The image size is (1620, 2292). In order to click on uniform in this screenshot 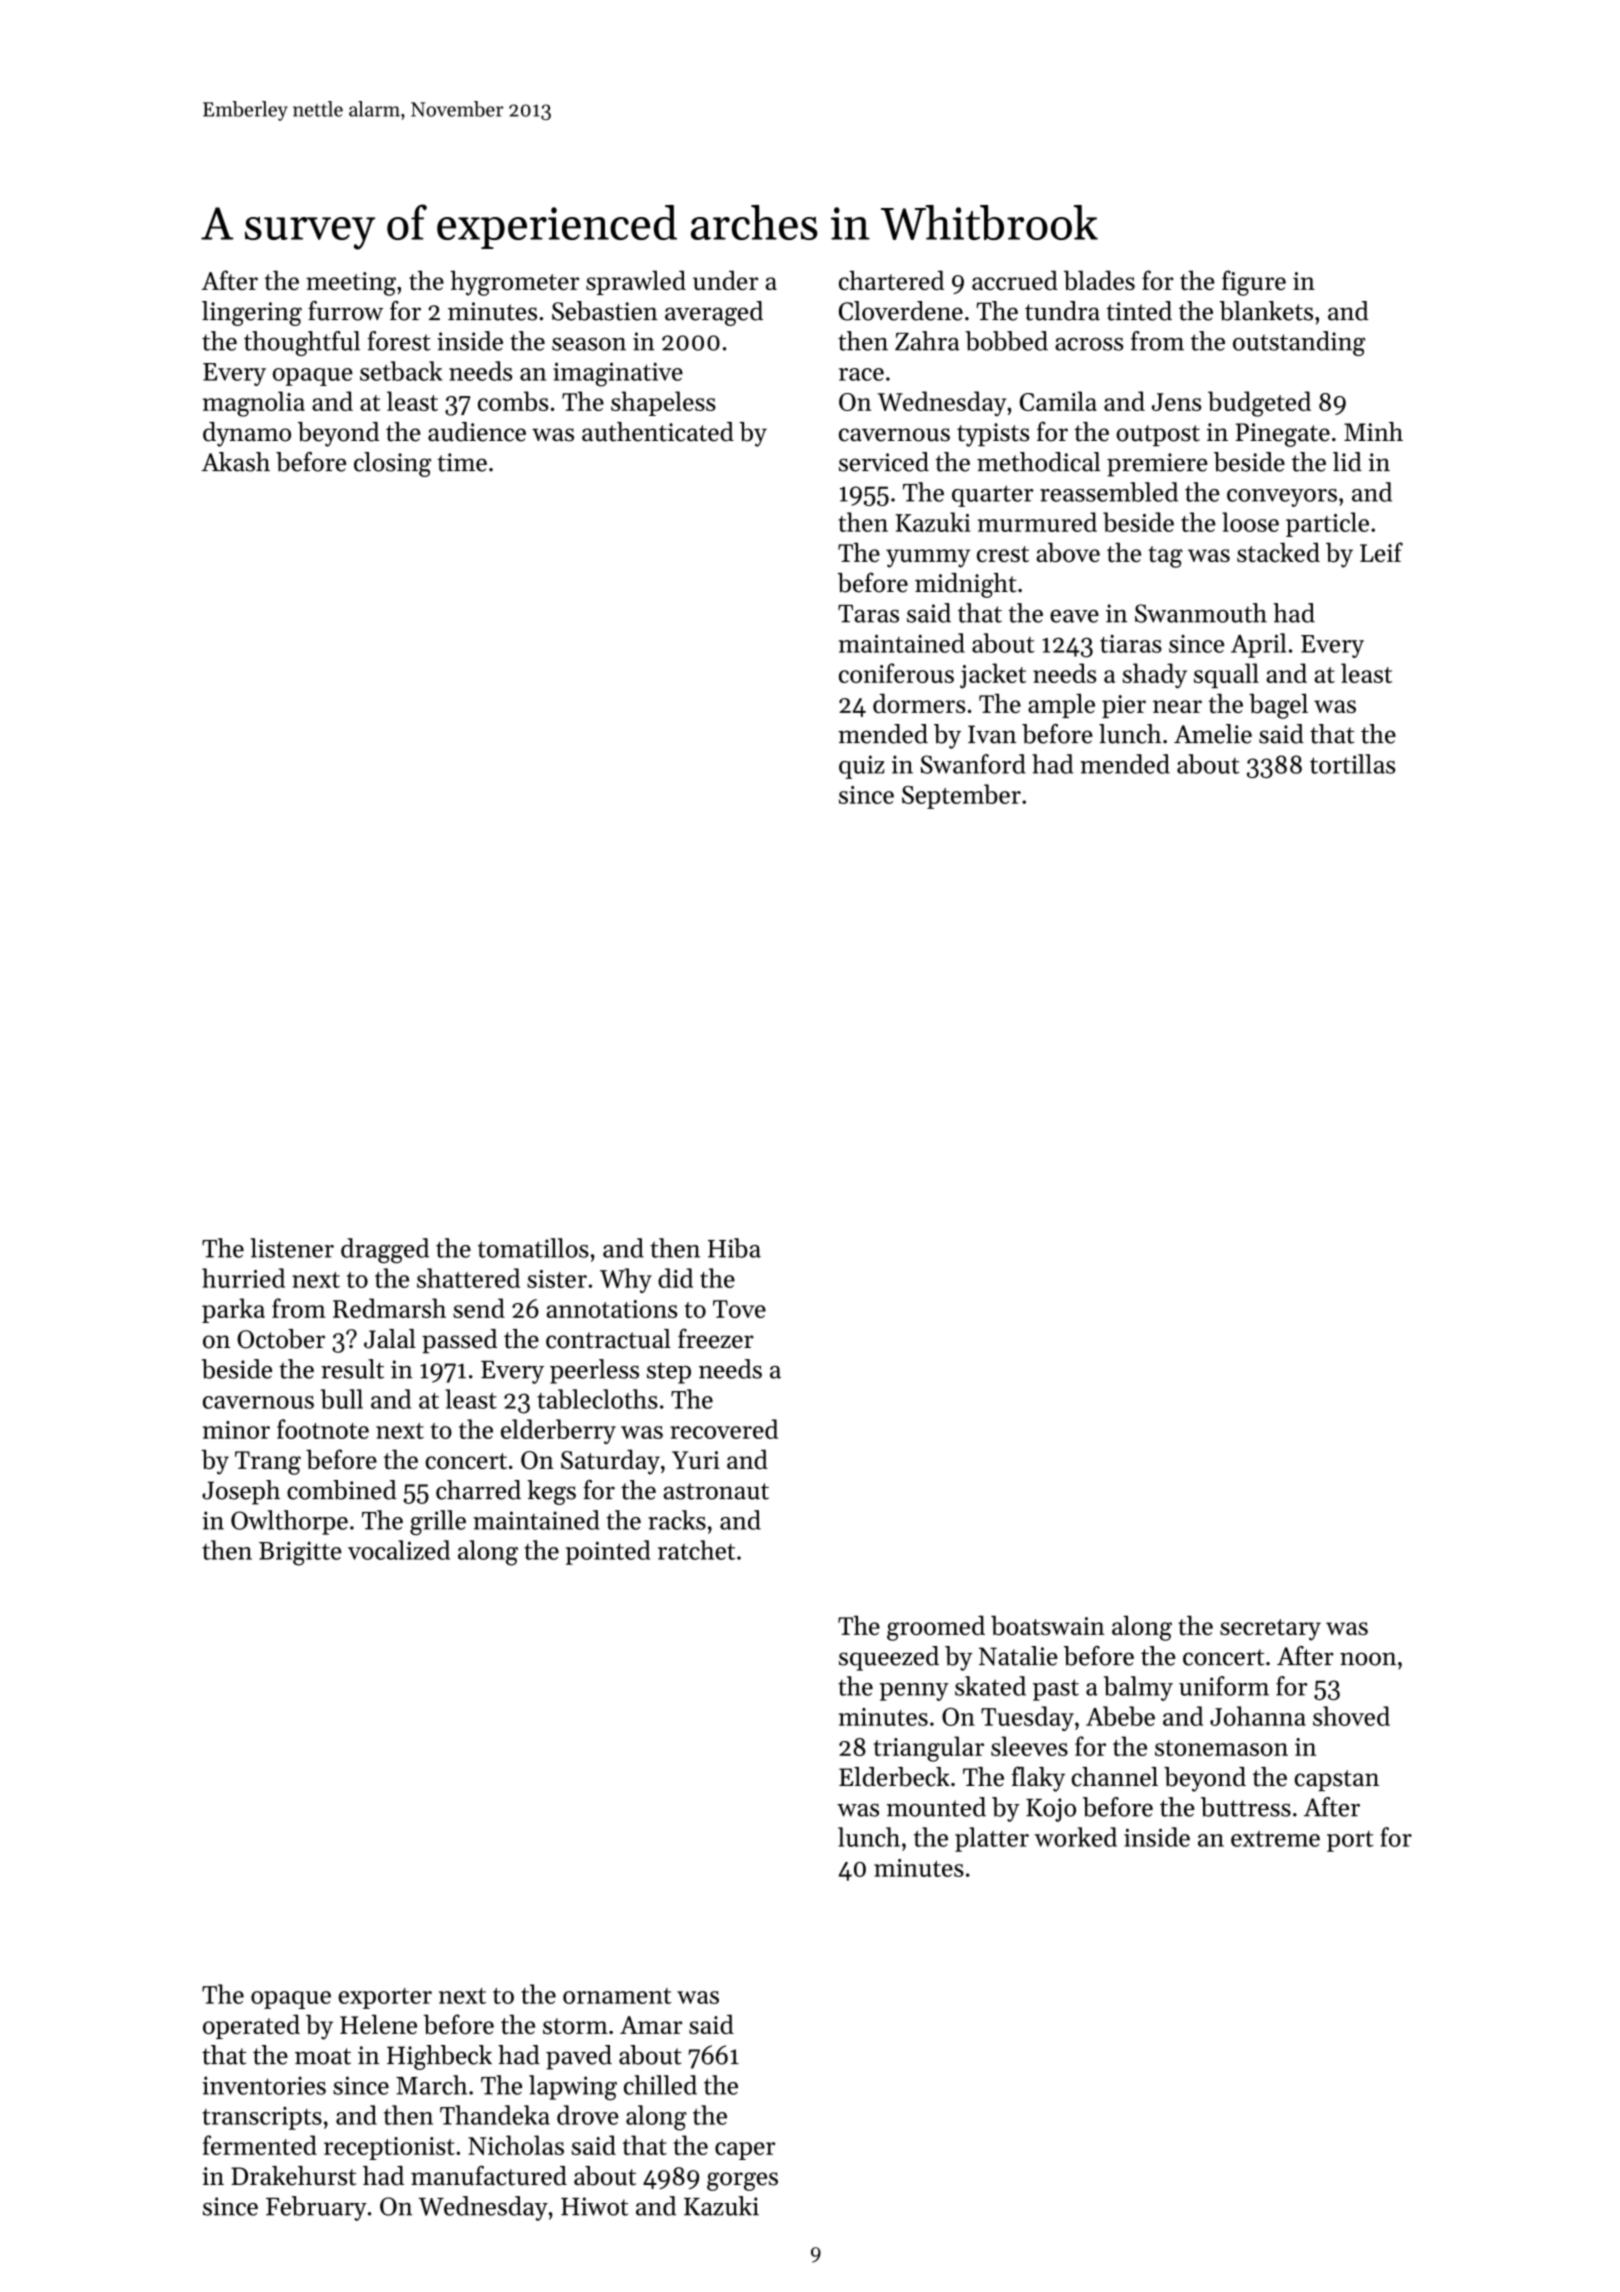, I will do `click(1224, 1686)`.
